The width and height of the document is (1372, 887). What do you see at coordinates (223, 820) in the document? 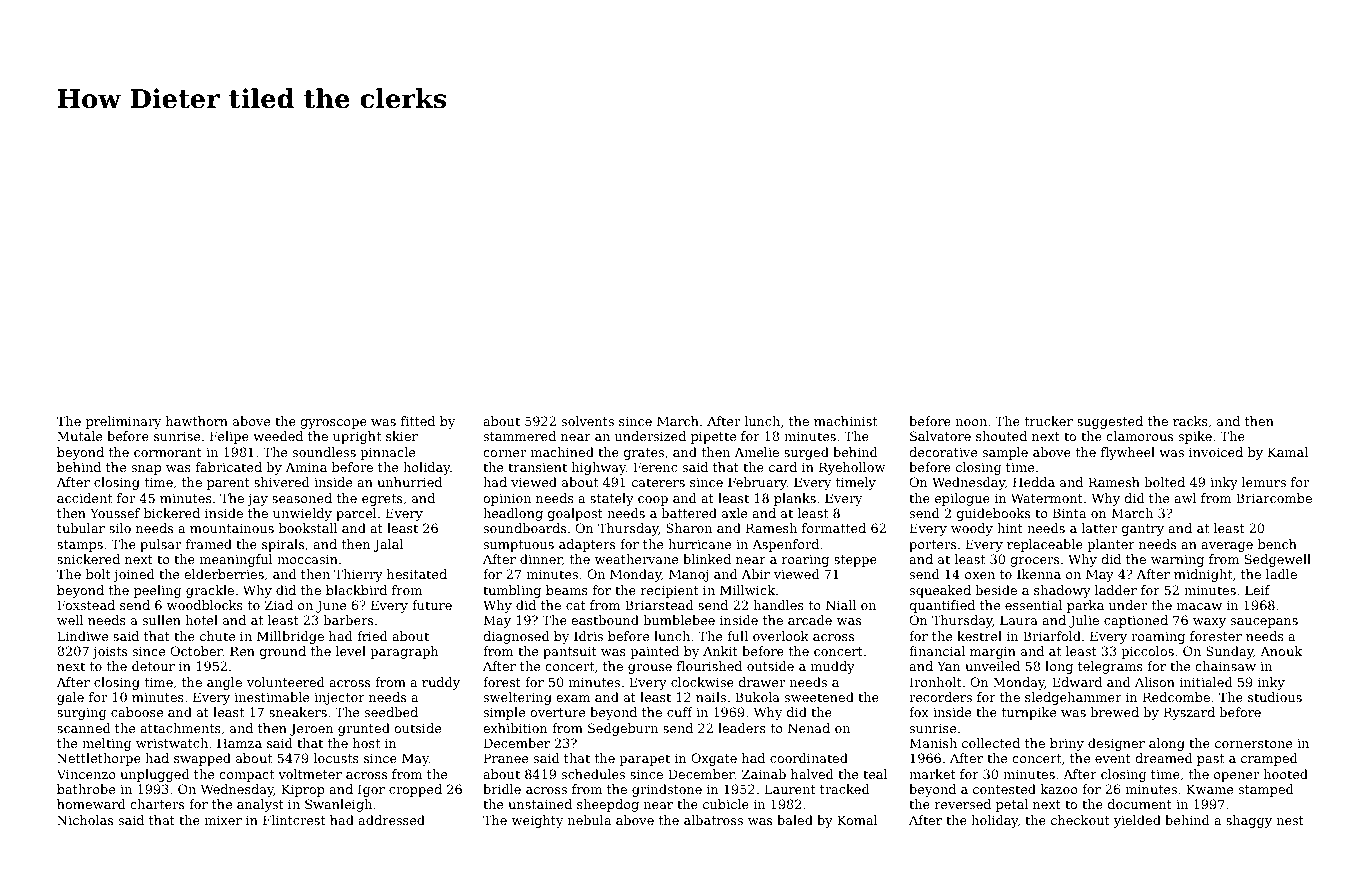
I see `mixer` at bounding box center [223, 820].
